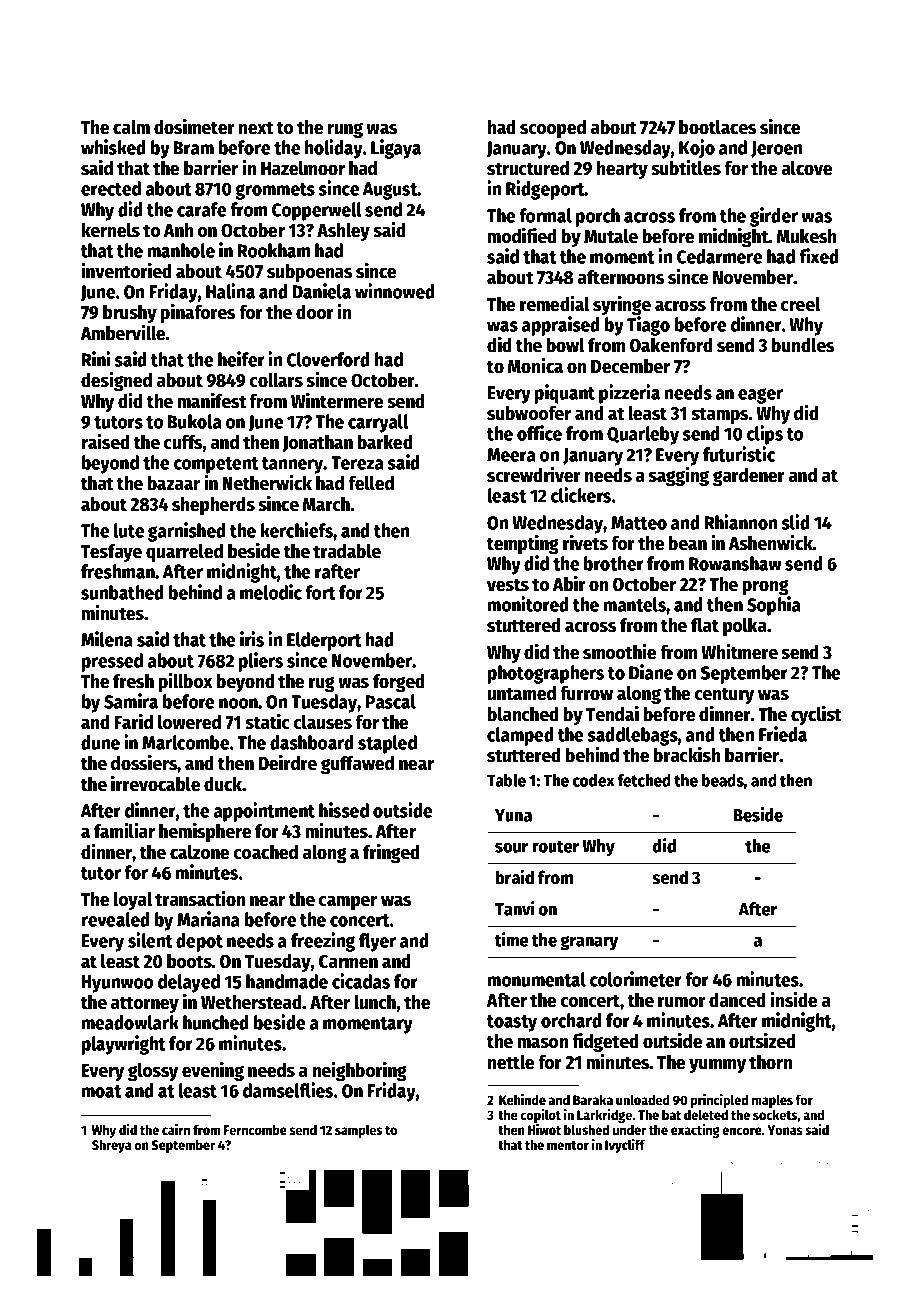 The image size is (924, 1311). I want to click on dosimeter, so click(194, 127).
